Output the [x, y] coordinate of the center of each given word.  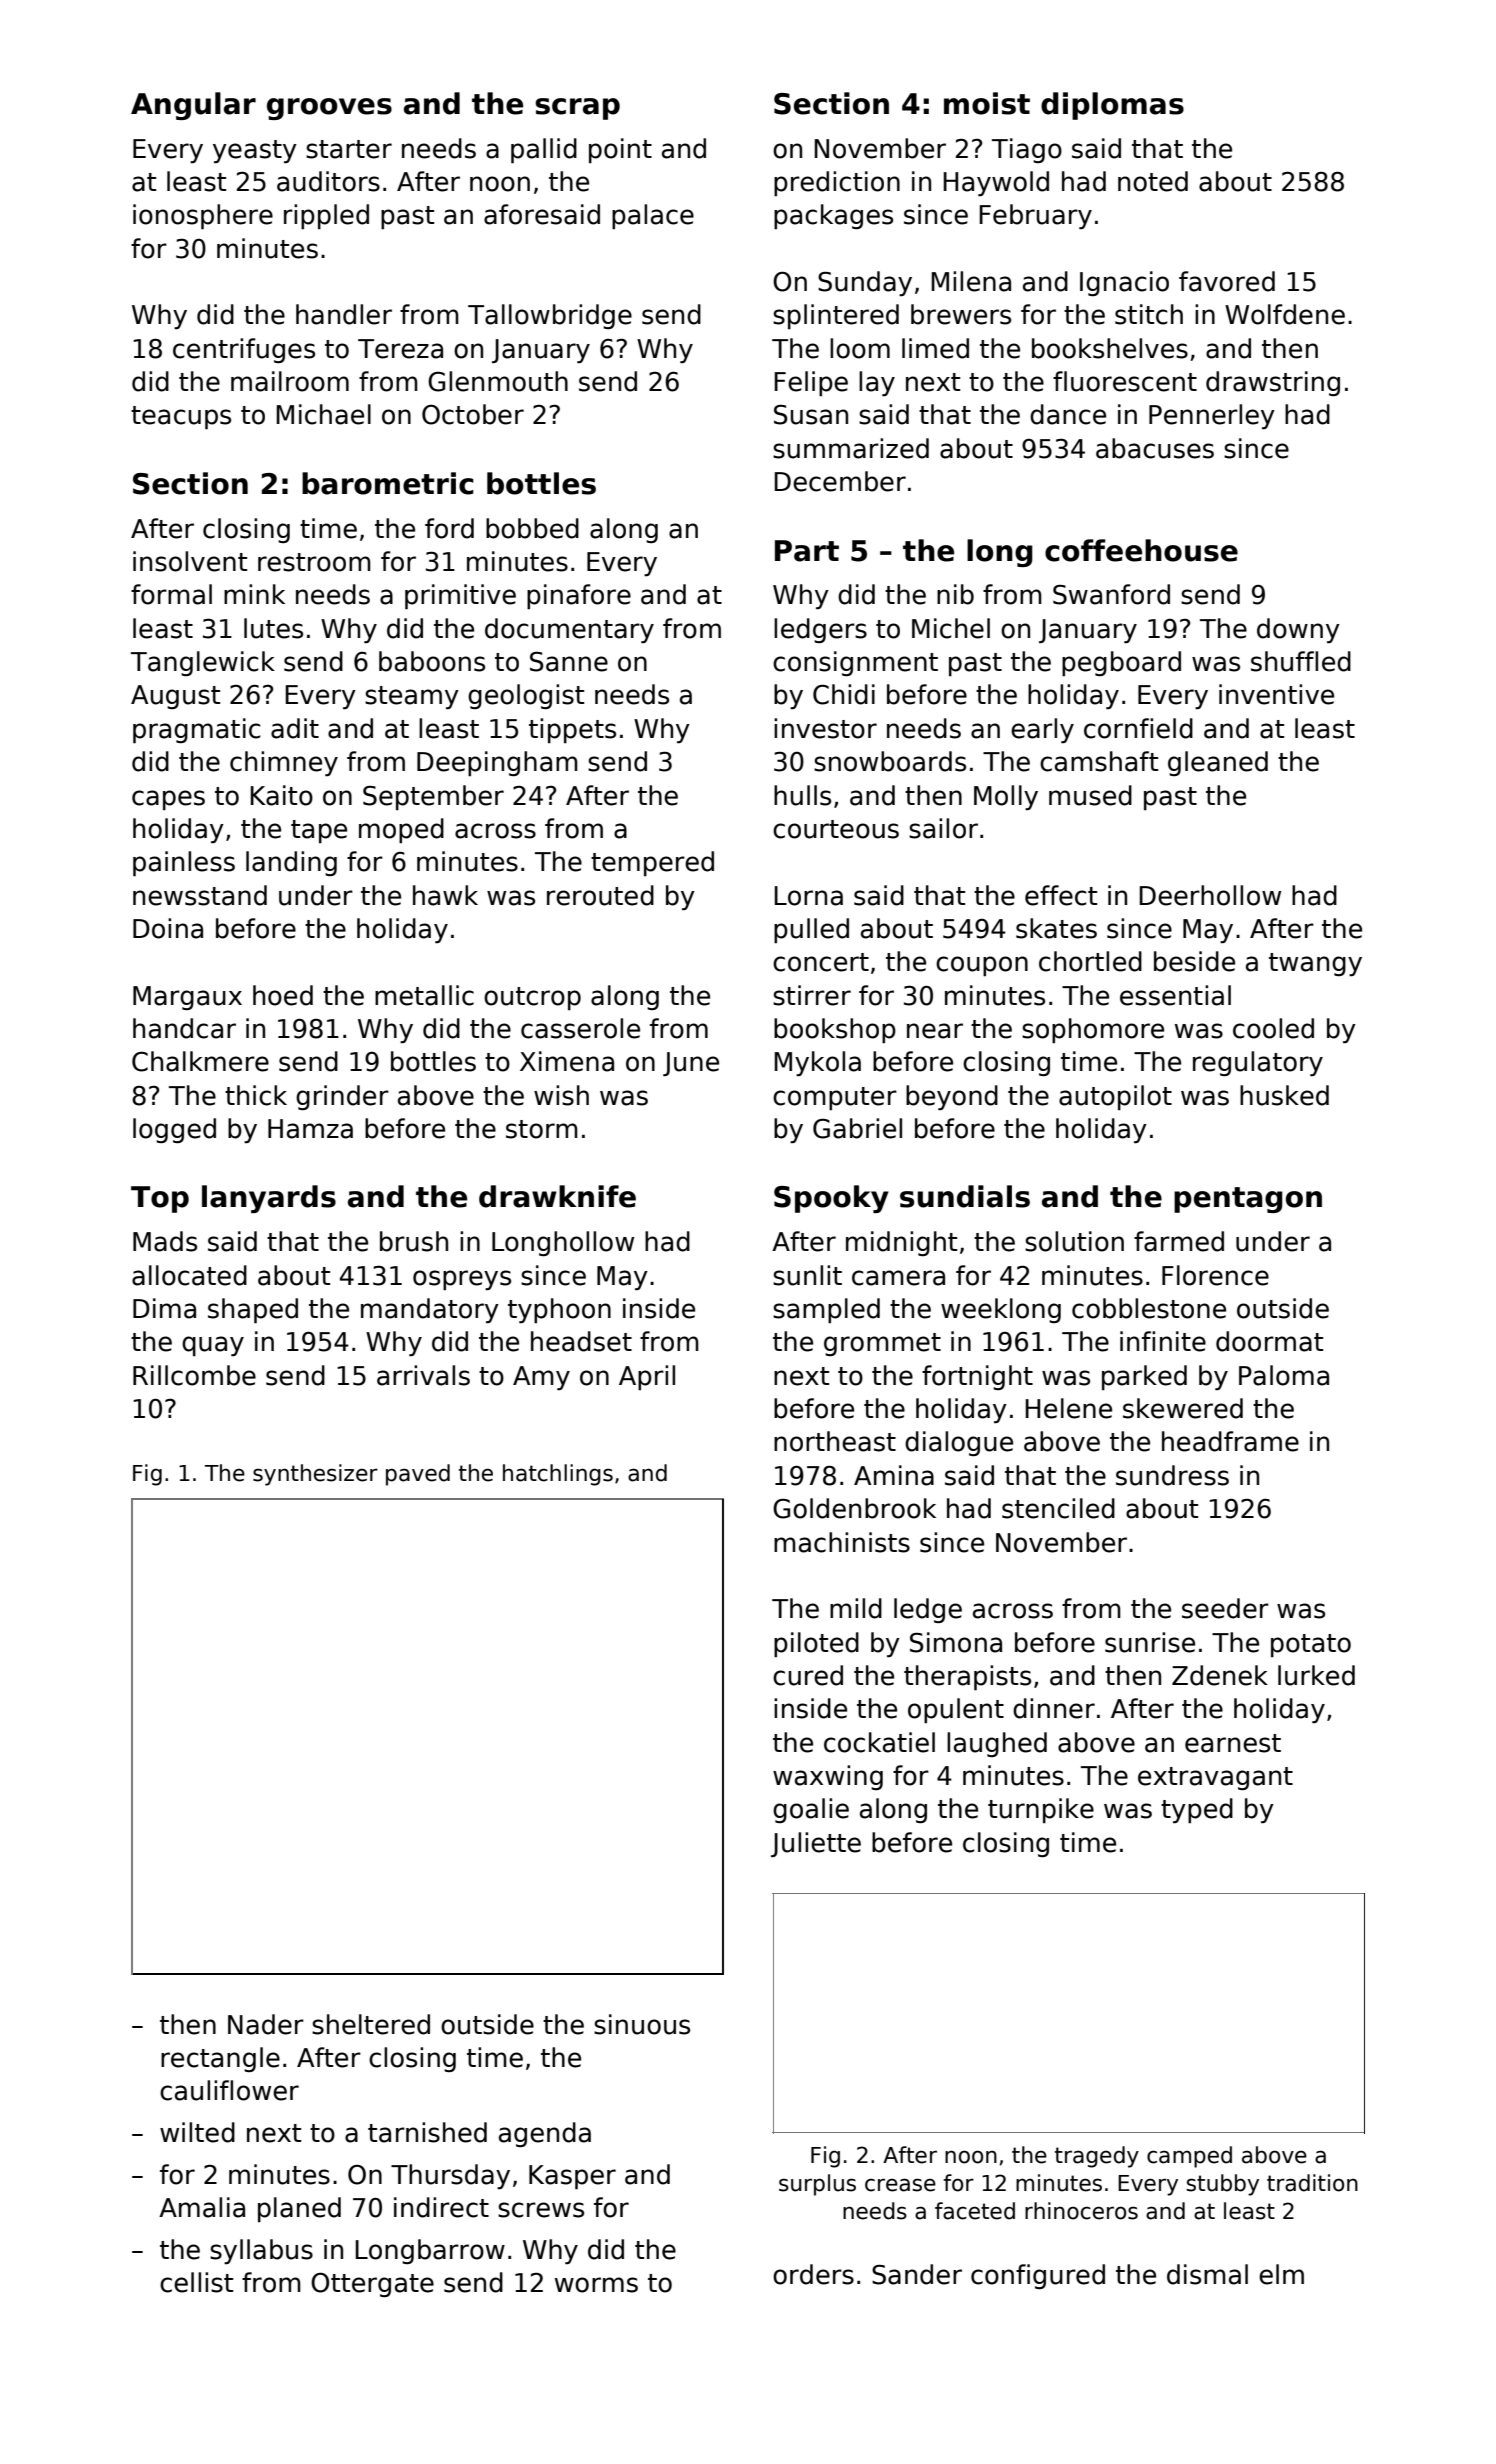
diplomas [1112, 106]
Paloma [1284, 1375]
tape [319, 831]
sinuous [642, 2024]
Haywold [996, 183]
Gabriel [857, 1128]
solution [1074, 1241]
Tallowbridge [550, 316]
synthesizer [315, 1475]
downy [1298, 630]
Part [807, 551]
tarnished [427, 2132]
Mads [165, 1241]
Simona [956, 1642]
